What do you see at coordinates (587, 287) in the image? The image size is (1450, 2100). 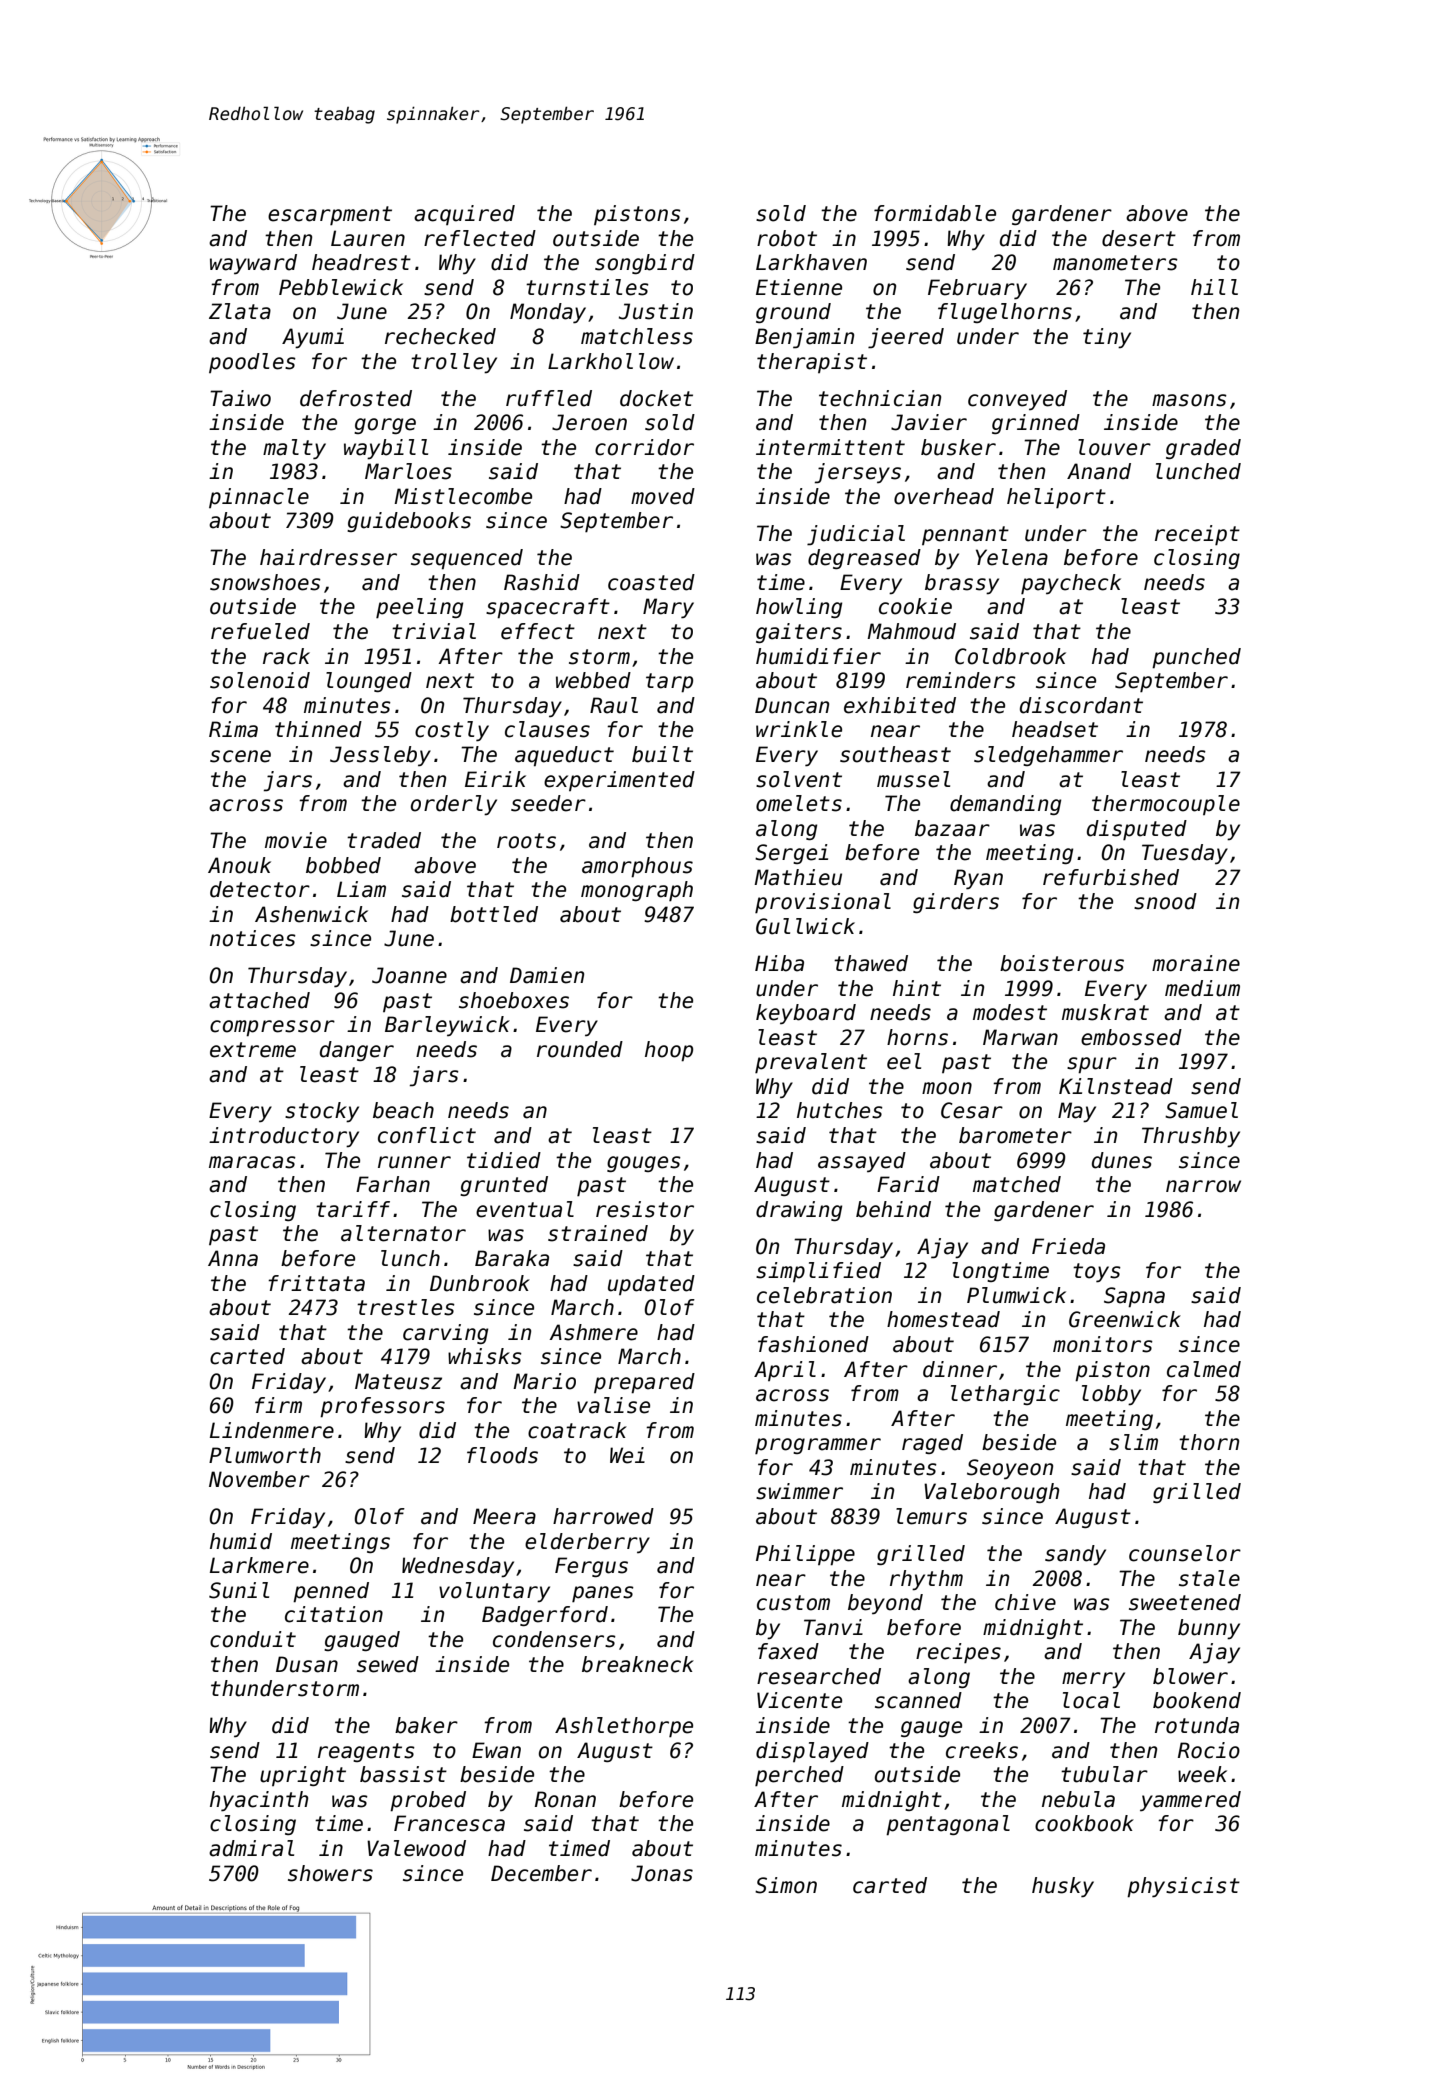 I see `turnstiles` at bounding box center [587, 287].
